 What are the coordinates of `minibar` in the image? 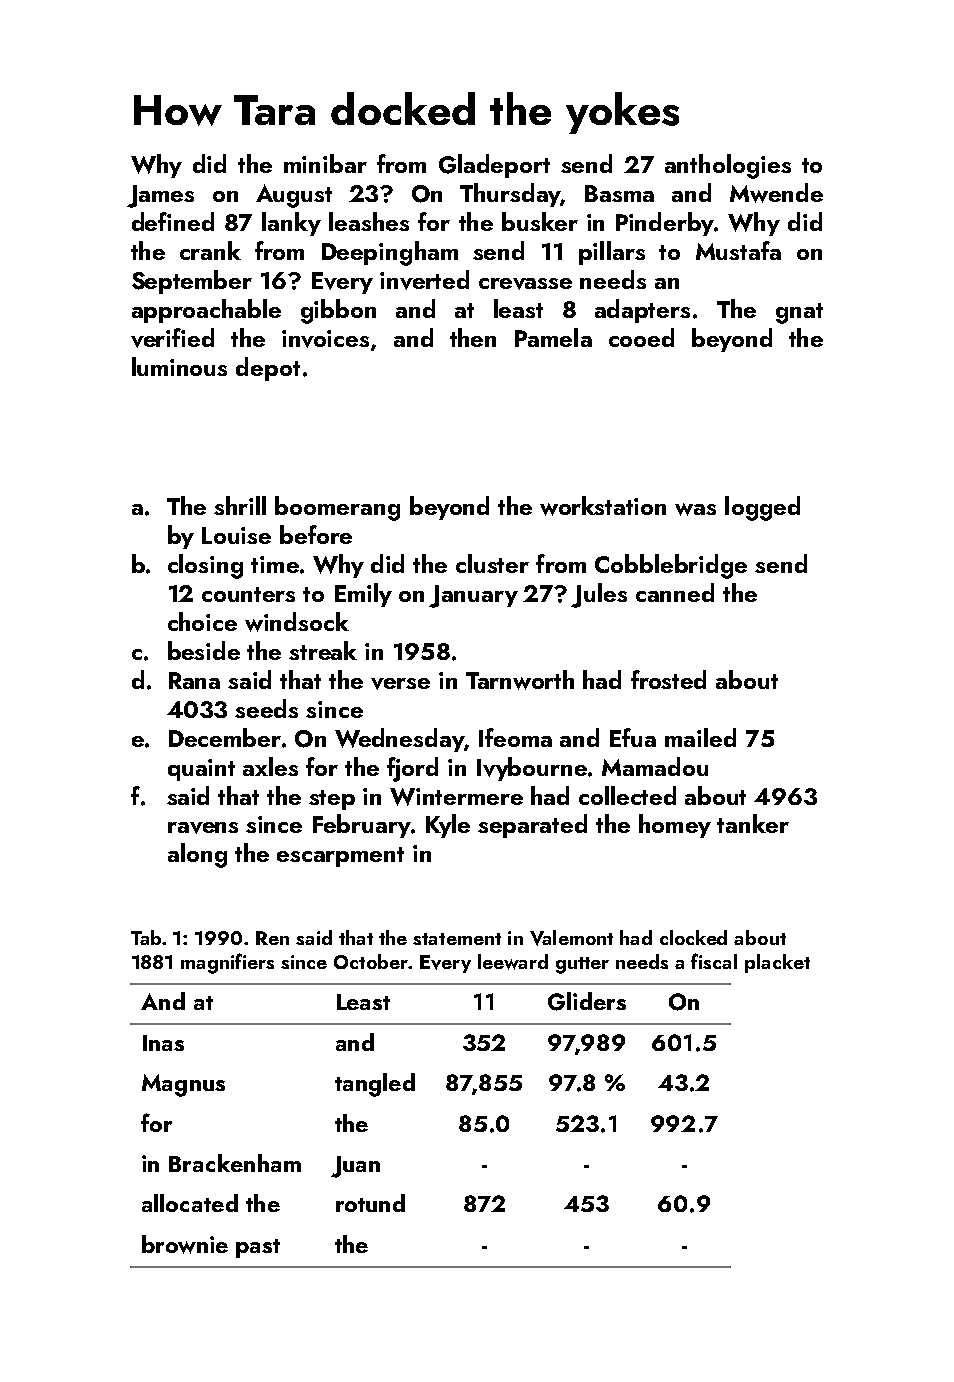 It's located at (325, 163).
